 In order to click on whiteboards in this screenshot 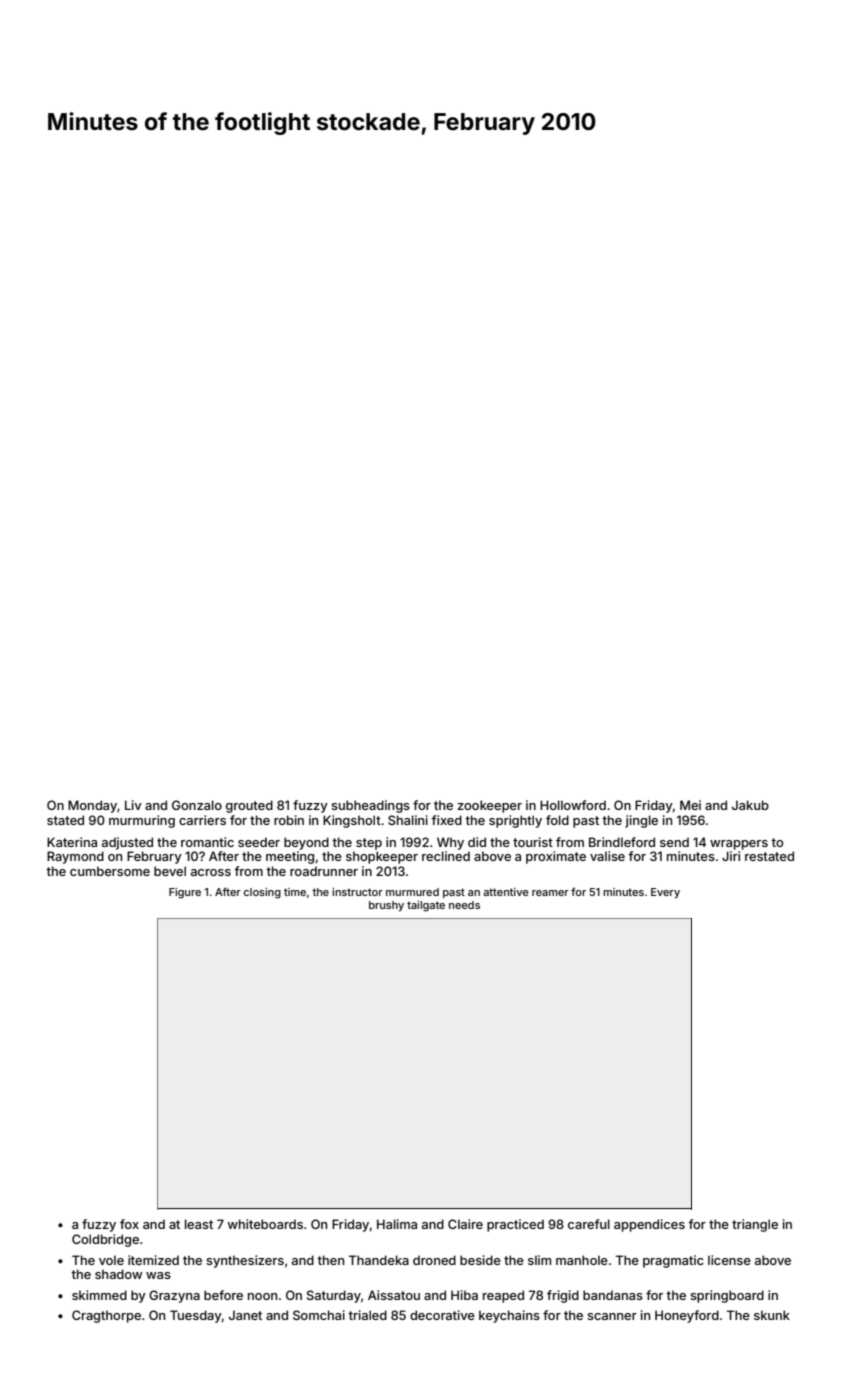, I will do `click(265, 1224)`.
